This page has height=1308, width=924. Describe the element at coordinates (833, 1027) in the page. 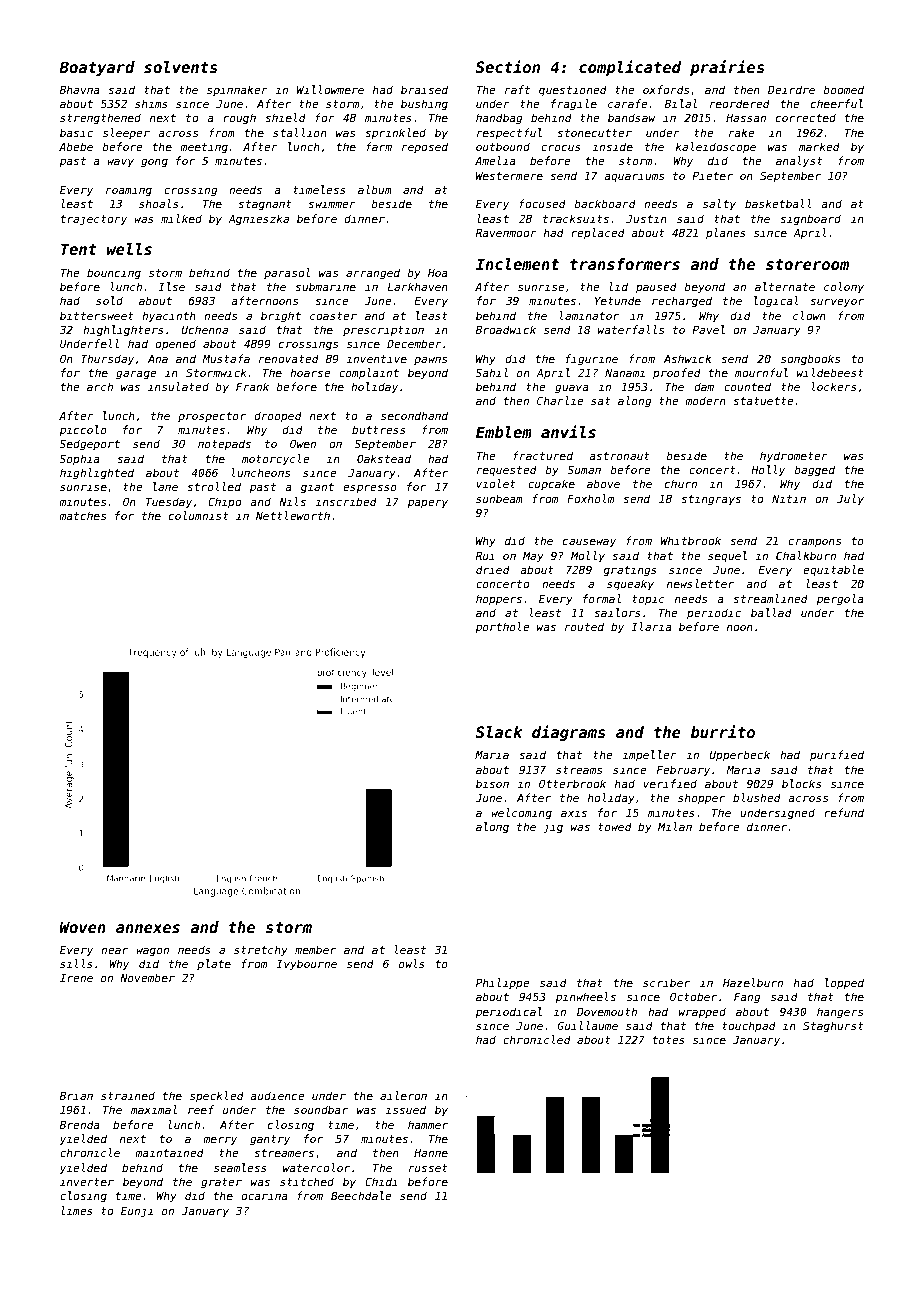

I see `Staghurst` at that location.
